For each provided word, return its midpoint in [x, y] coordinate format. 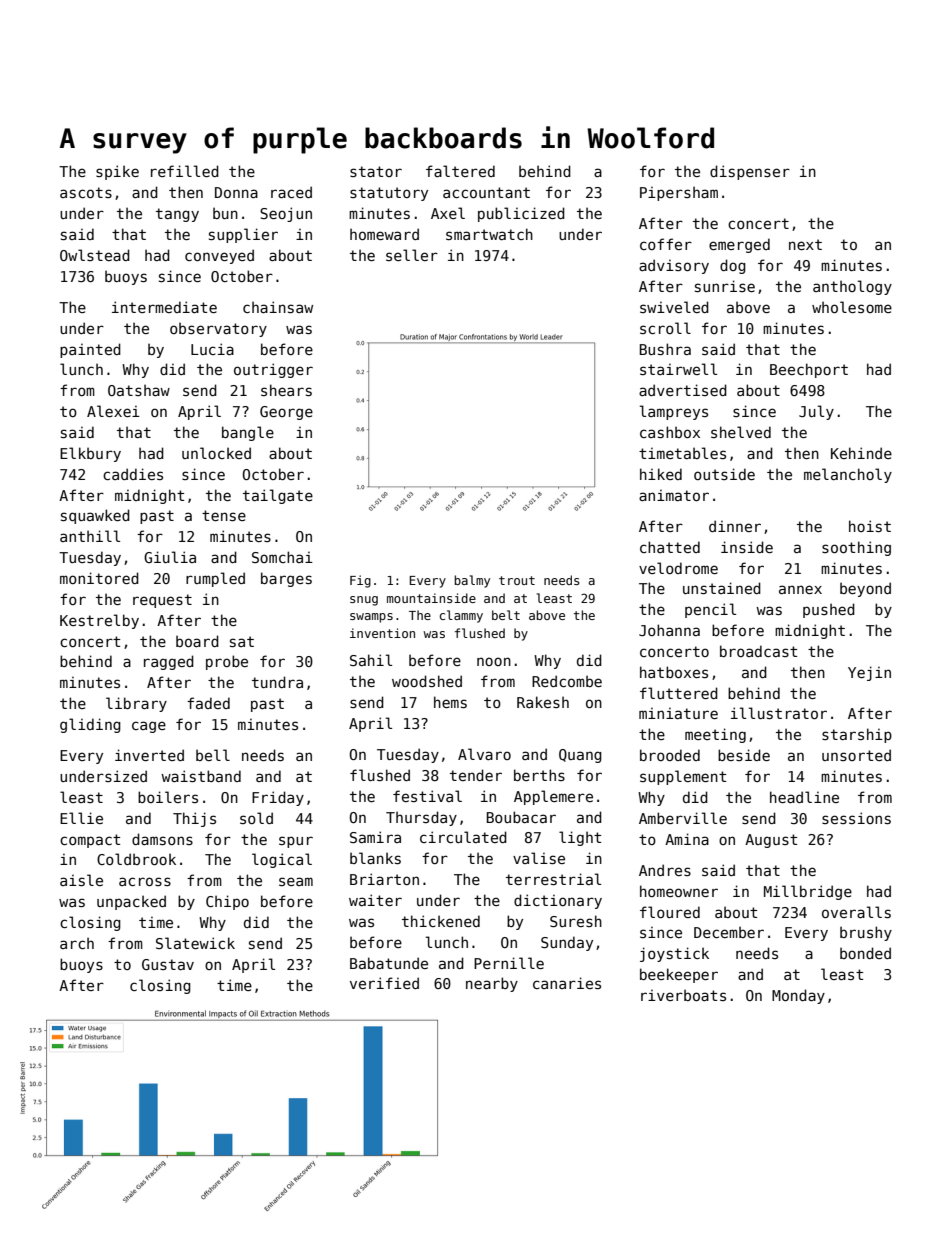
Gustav [168, 964]
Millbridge [808, 892]
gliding [90, 725]
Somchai [282, 557]
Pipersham [679, 193]
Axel [448, 213]
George [286, 413]
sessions [856, 818]
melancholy [848, 475]
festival [427, 796]
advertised [683, 390]
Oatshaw [139, 390]
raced [291, 192]
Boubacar [521, 817]
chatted [670, 547]
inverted [149, 755]
